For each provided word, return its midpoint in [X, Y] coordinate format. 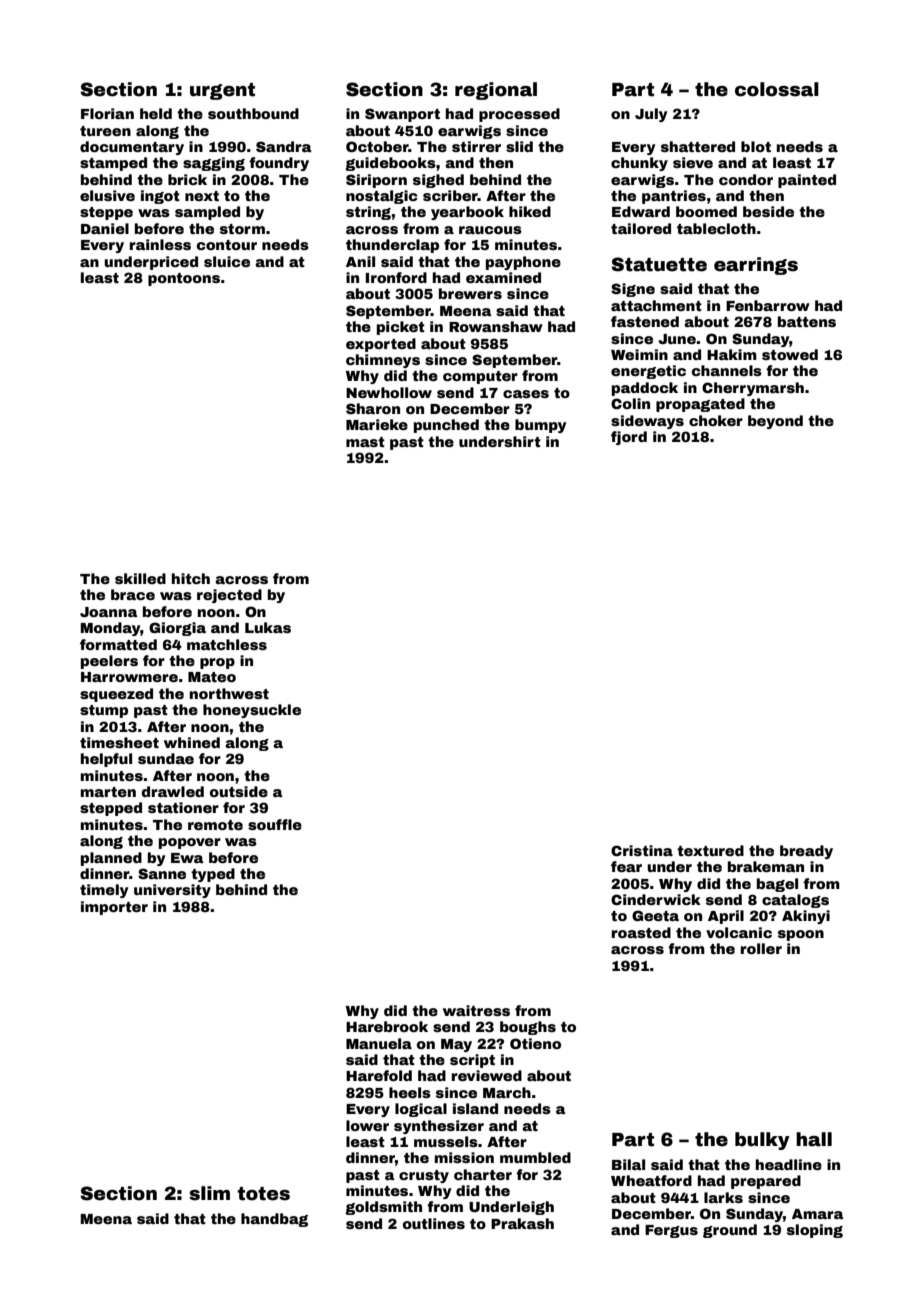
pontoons [184, 279]
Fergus [671, 1231]
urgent [222, 91]
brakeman [766, 866]
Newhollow [389, 392]
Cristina [642, 850]
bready [806, 852]
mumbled [535, 1157]
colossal [777, 89]
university [172, 891]
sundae [166, 758]
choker [716, 420]
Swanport [402, 115]
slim [209, 1193]
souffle [275, 824]
